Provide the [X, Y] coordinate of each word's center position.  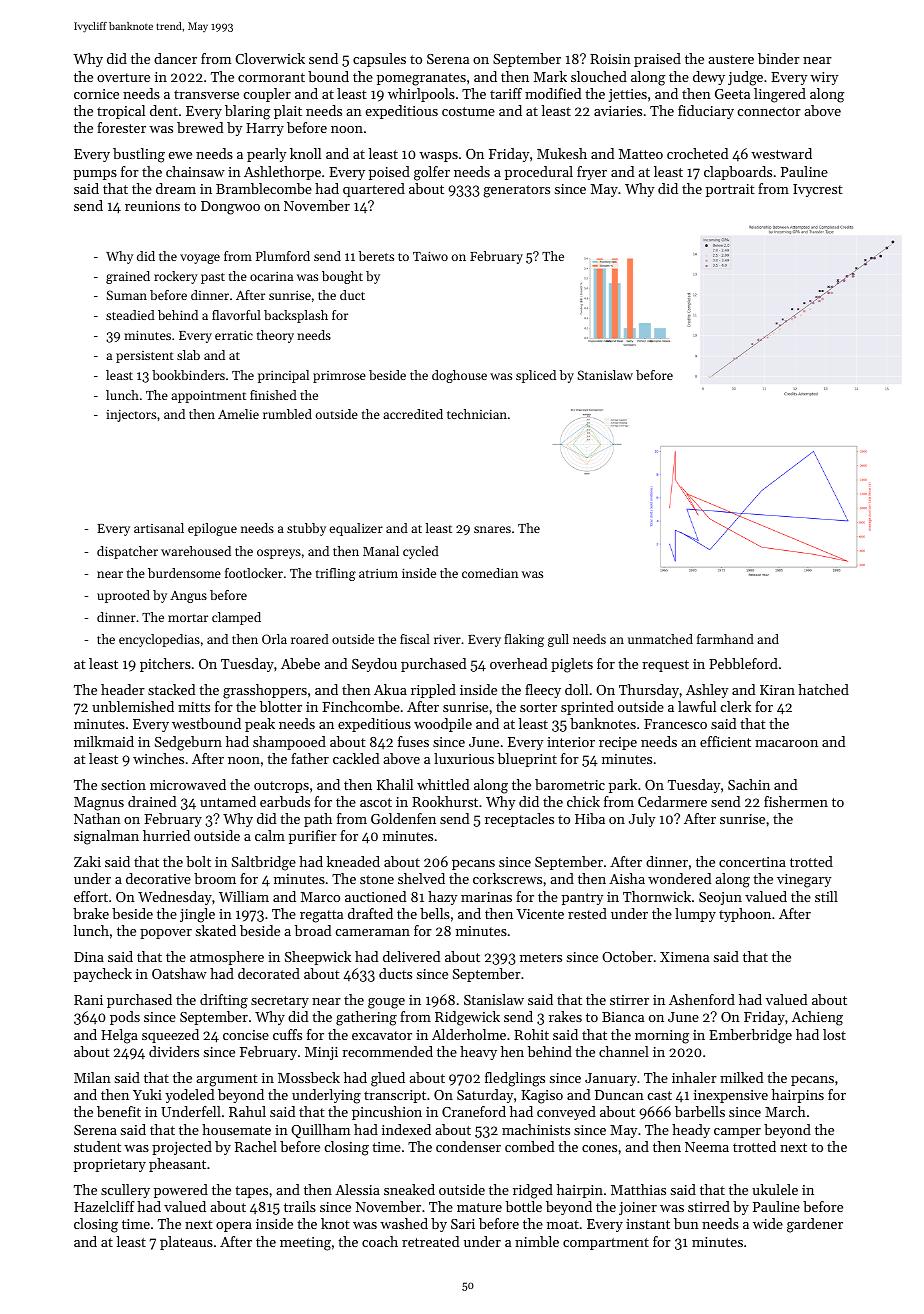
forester [121, 127]
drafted [370, 913]
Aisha [627, 878]
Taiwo [430, 256]
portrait [730, 190]
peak [260, 725]
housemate [236, 1129]
